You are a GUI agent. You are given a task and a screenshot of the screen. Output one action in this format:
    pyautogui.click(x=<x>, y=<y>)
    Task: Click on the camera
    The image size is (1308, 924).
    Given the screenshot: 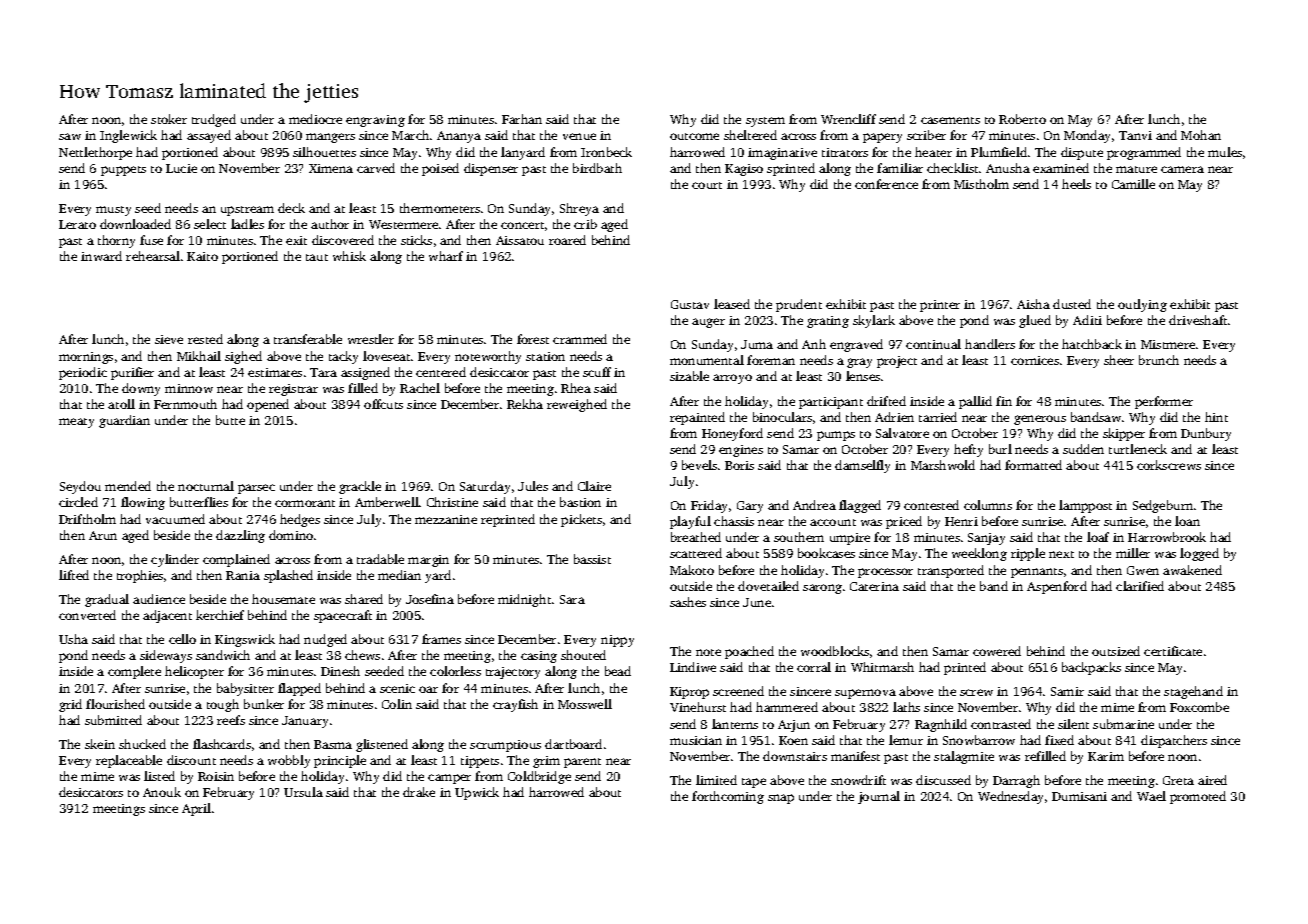 What is the action you would take?
    pyautogui.click(x=1182, y=169)
